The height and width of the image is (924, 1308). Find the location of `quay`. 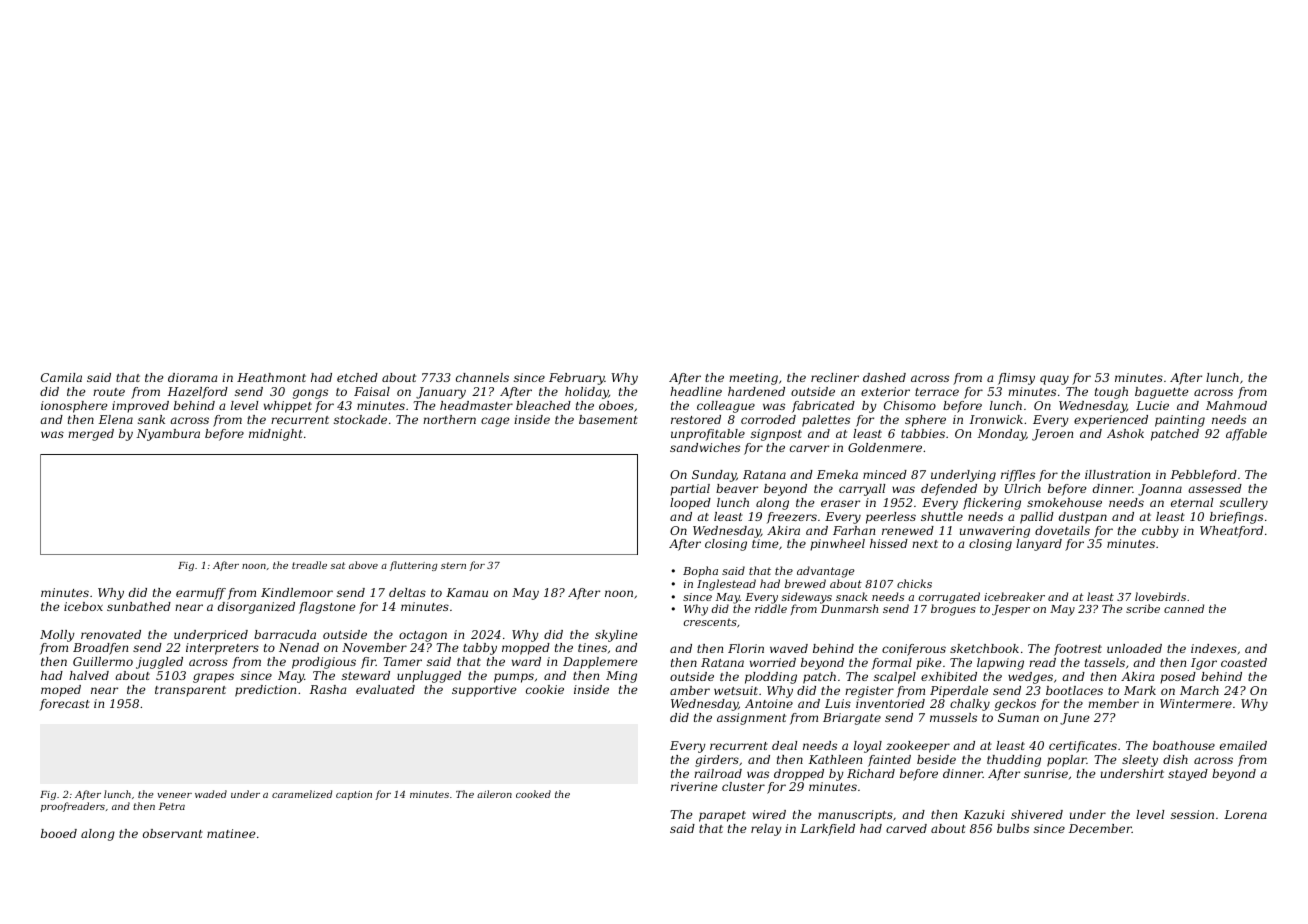

quay is located at coordinates (1054, 380).
